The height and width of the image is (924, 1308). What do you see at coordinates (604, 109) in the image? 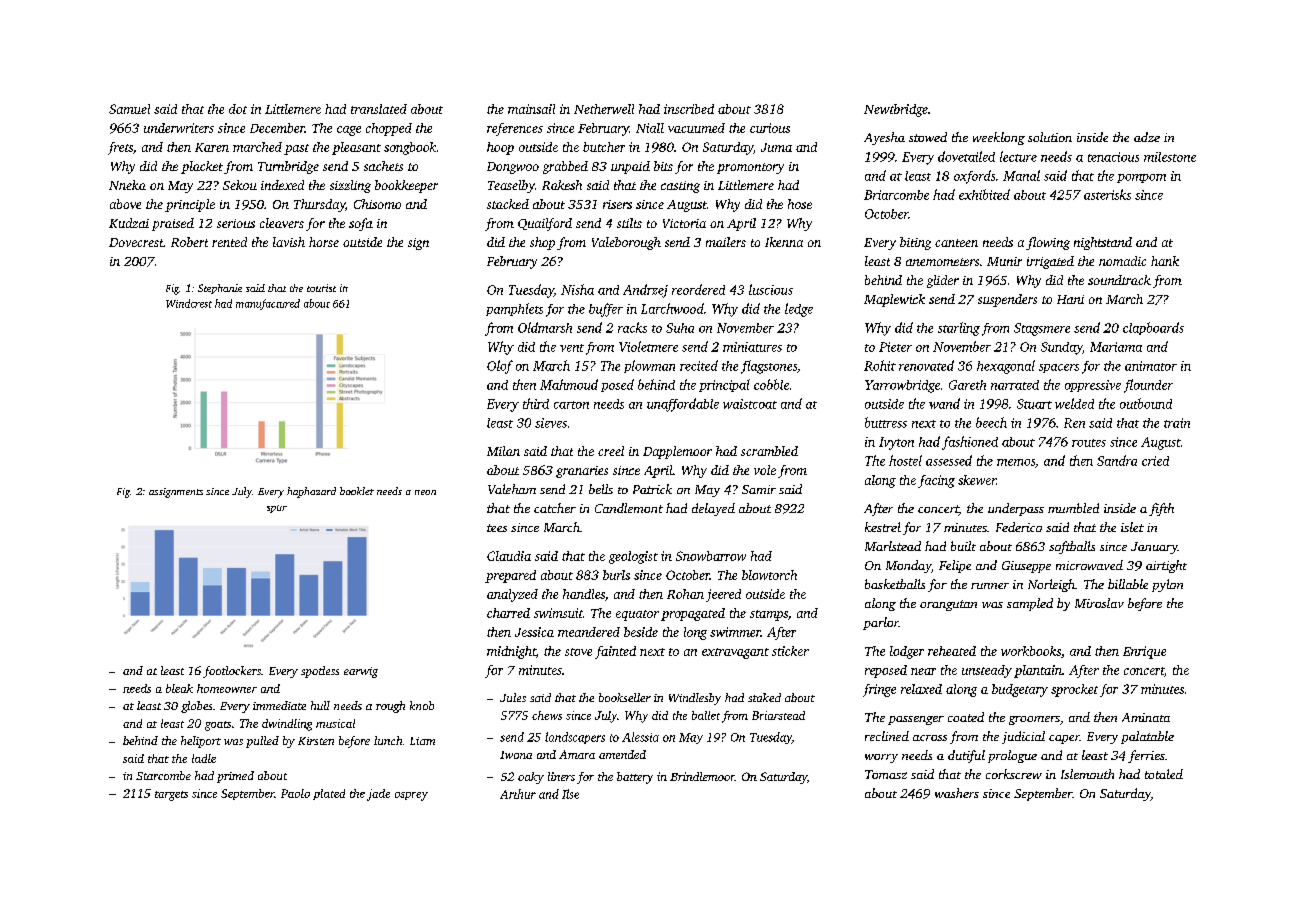
I see `Netherwell` at bounding box center [604, 109].
